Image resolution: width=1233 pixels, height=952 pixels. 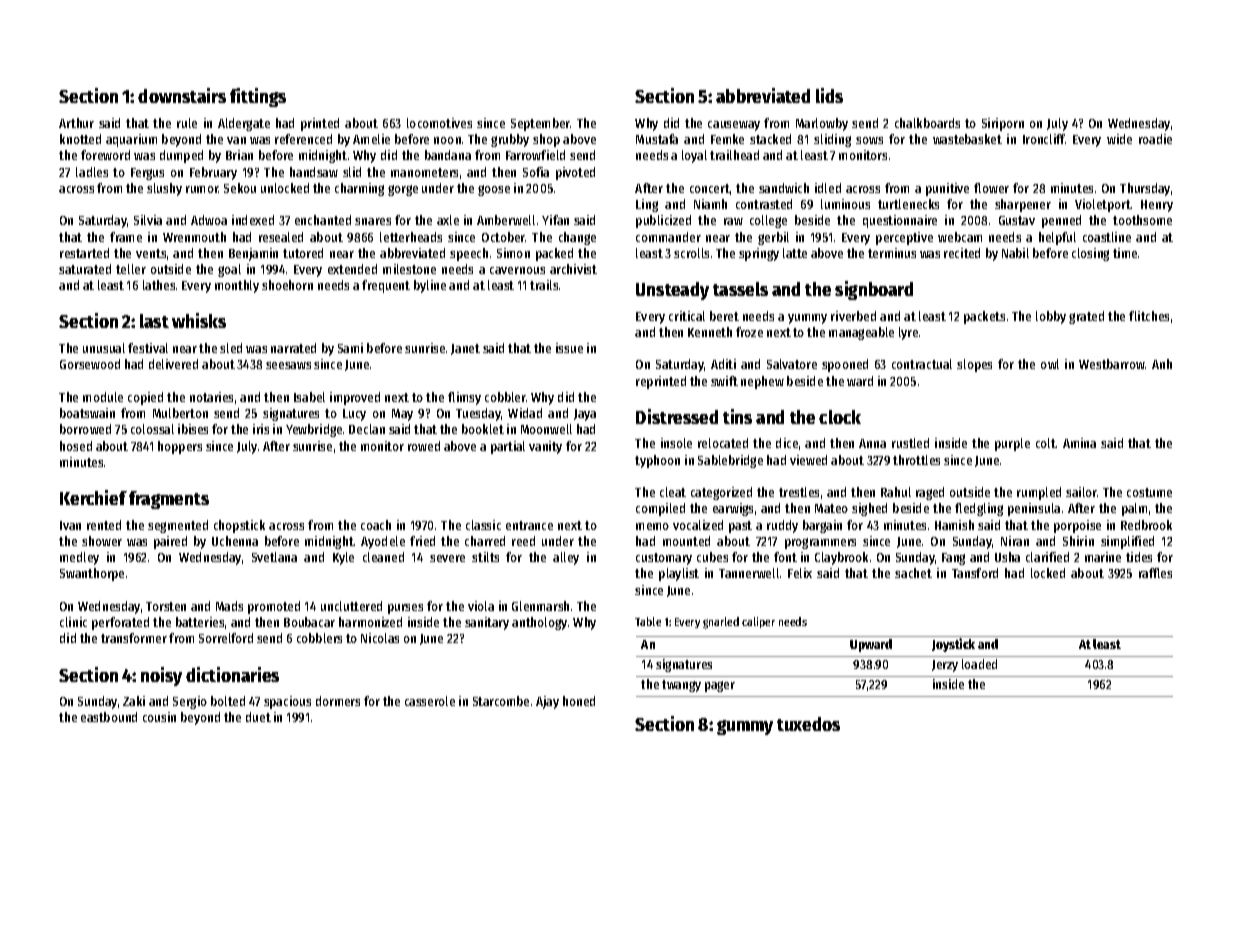 I want to click on Ajay, so click(x=547, y=702).
